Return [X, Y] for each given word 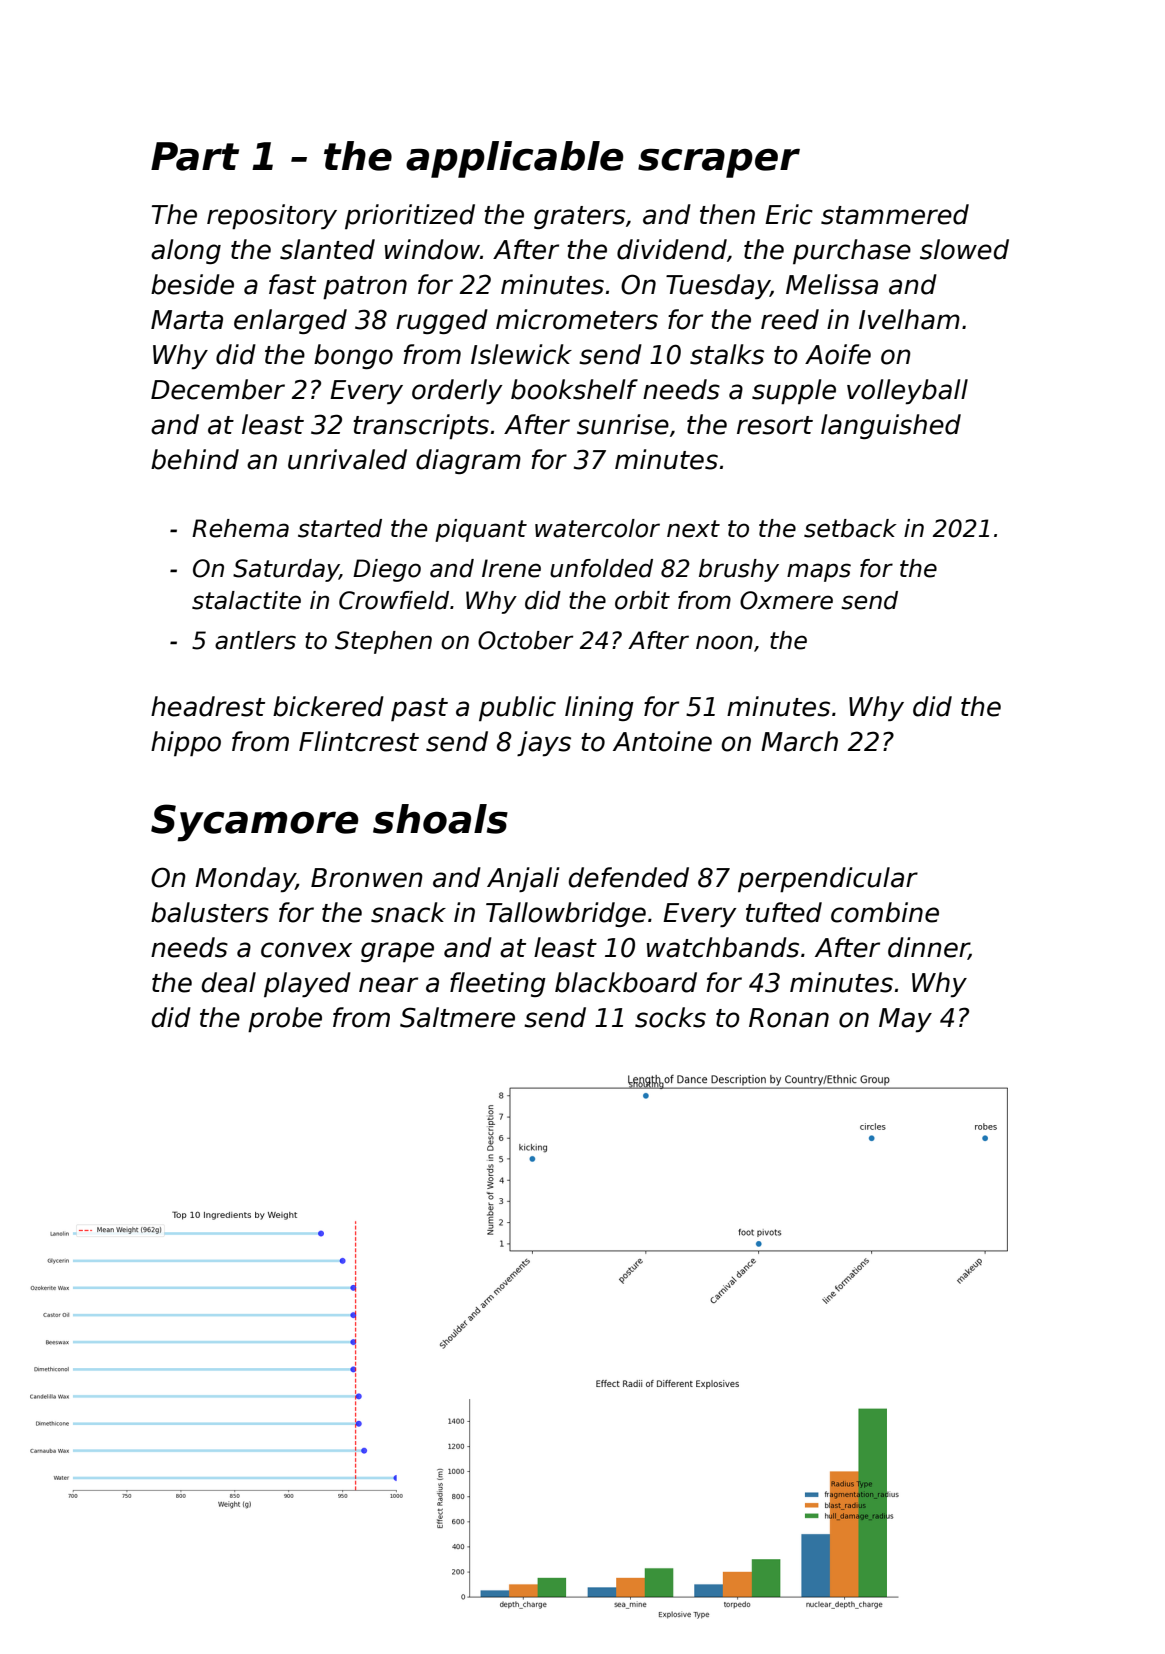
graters [579, 217]
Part [195, 156]
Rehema [240, 528]
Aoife [838, 354]
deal [229, 982]
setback [850, 528]
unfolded [601, 568]
